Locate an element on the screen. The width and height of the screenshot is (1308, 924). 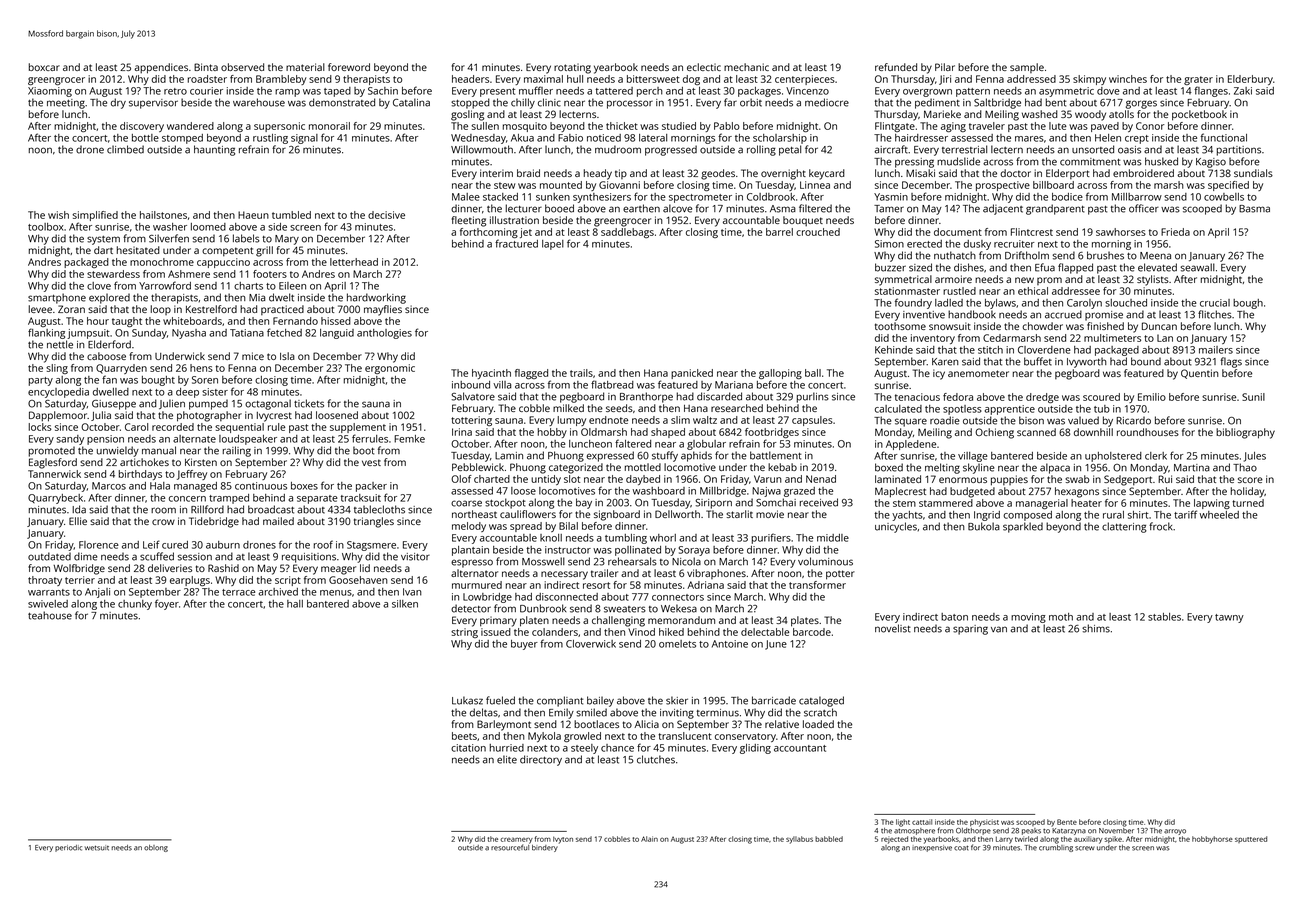
Soren is located at coordinates (205, 380).
